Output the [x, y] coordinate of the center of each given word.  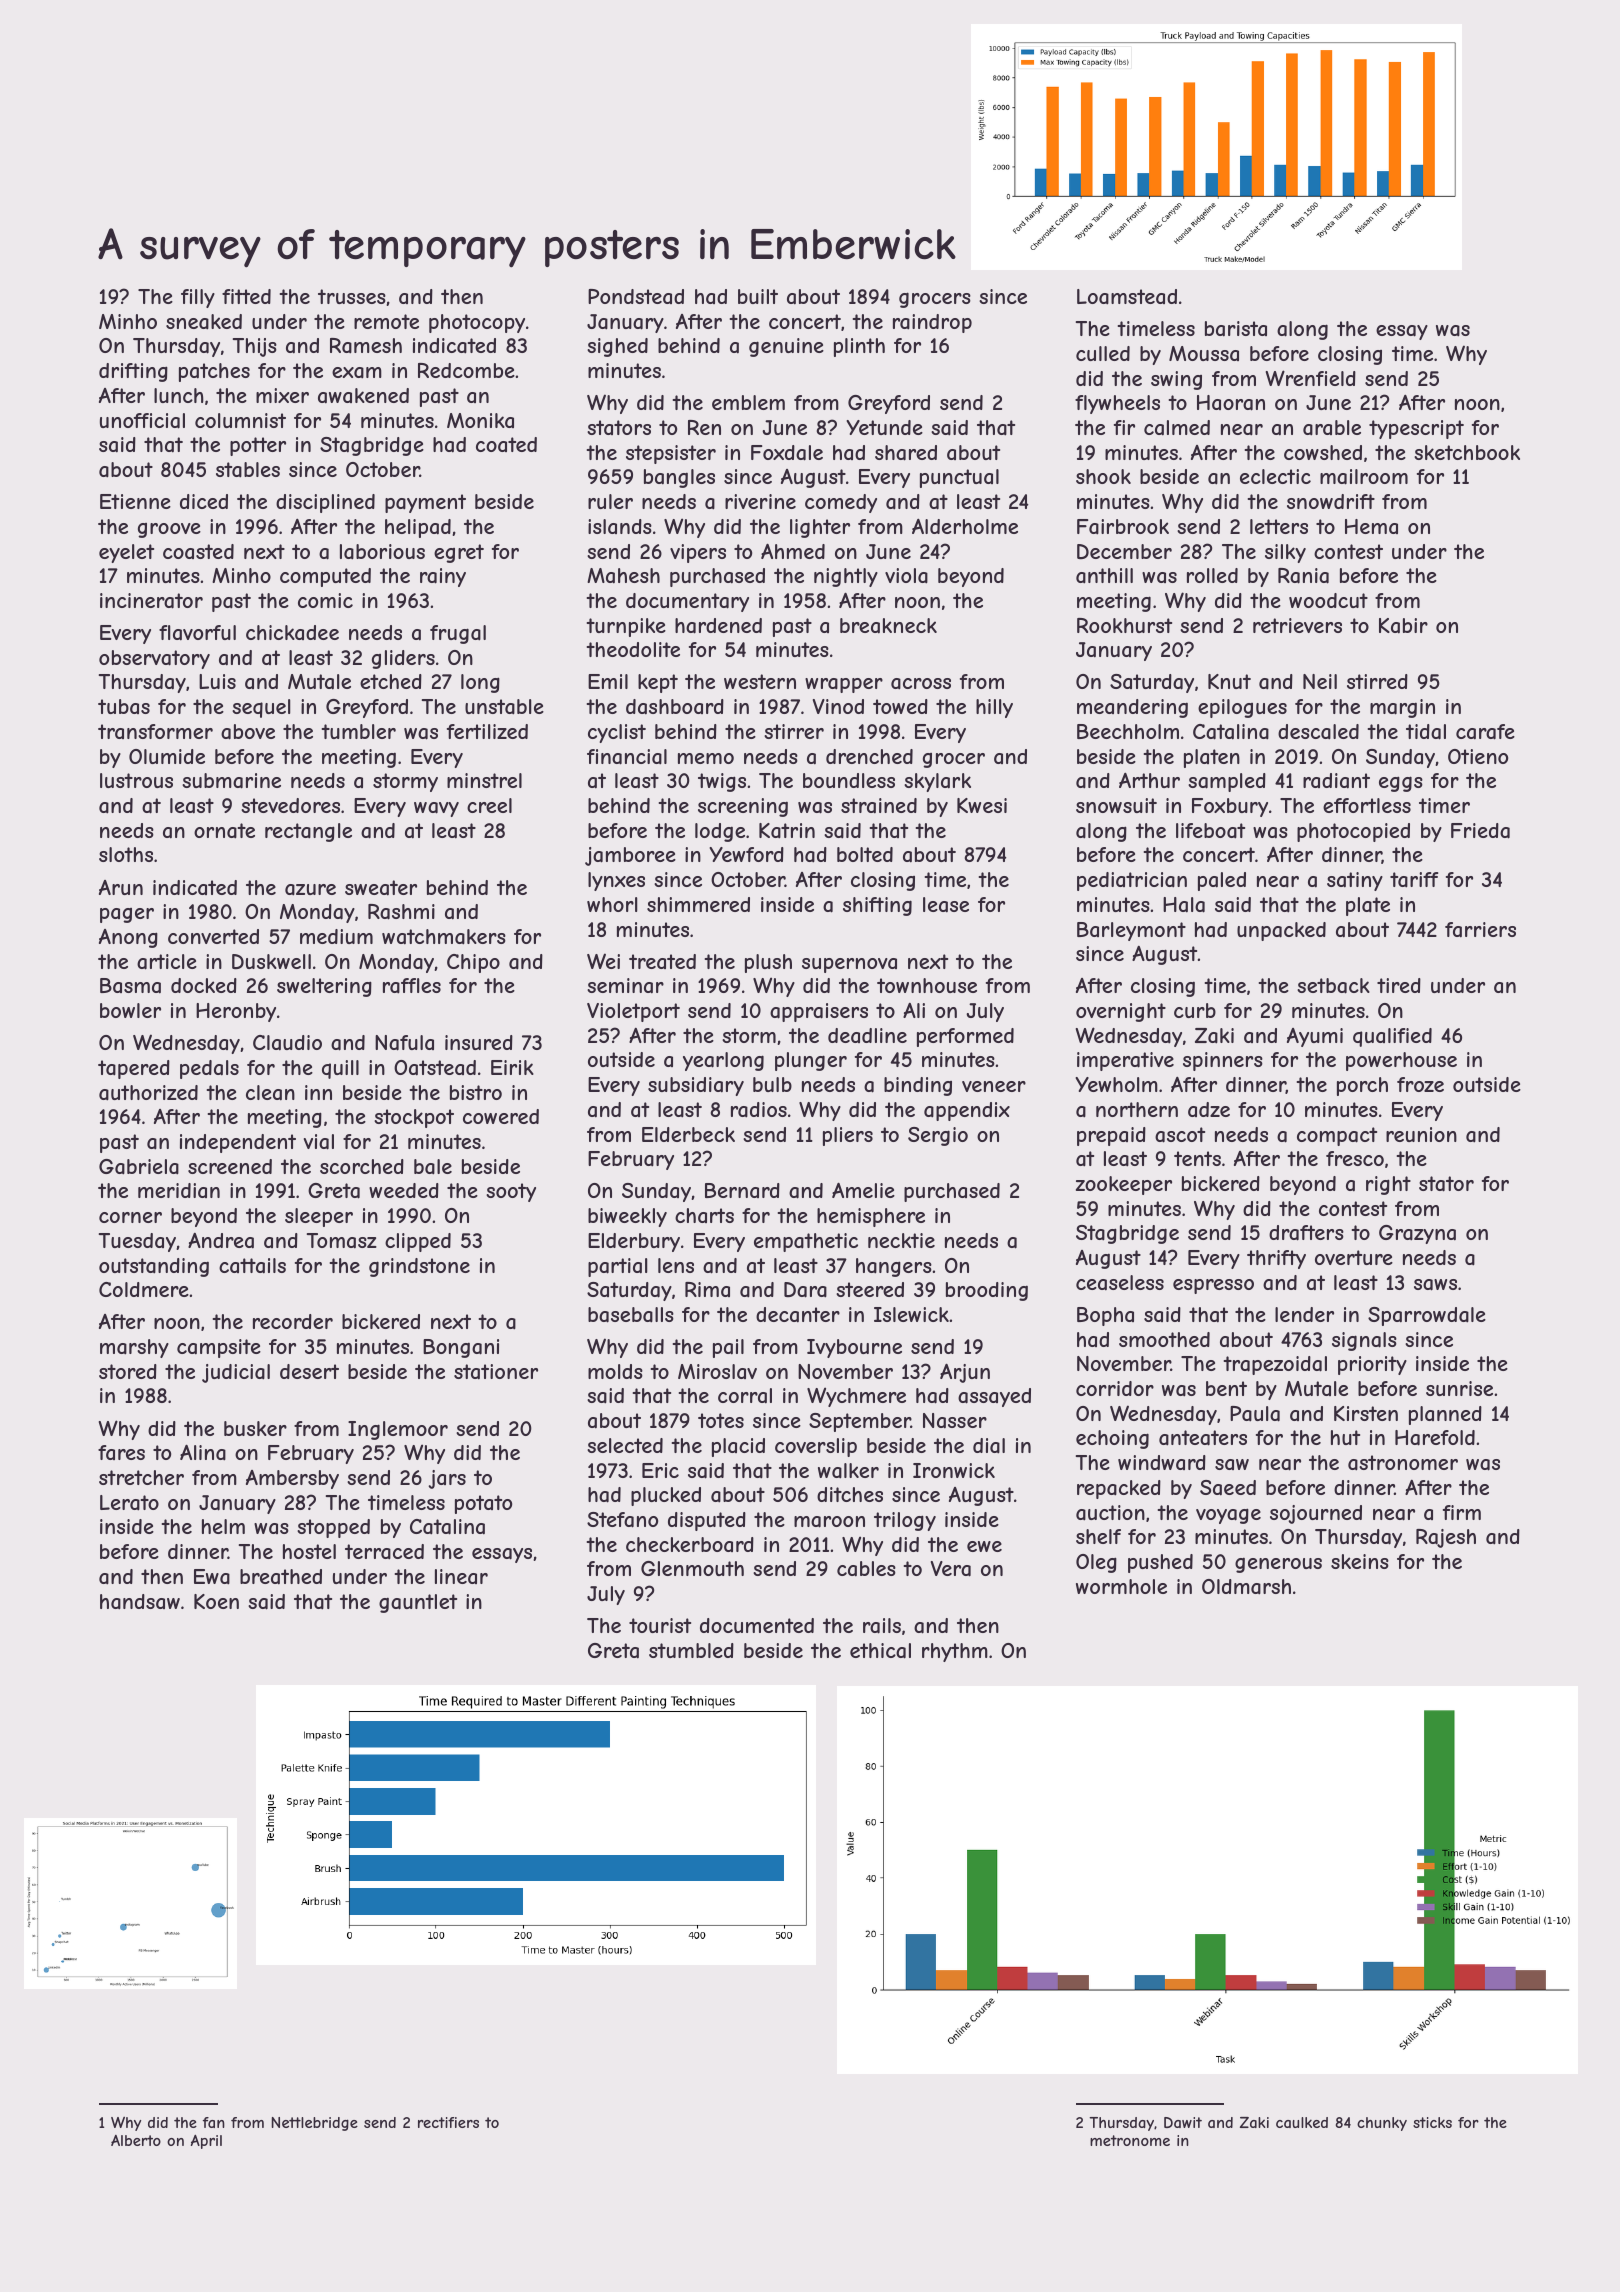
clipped [418, 1242]
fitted [246, 296]
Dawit [1183, 2122]
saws [1435, 1285]
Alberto [136, 2140]
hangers [894, 1267]
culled [1103, 353]
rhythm [955, 1652]
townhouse [927, 985]
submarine [231, 781]
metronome [1130, 2140]
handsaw [140, 1602]
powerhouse [1401, 1061]
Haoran [1231, 403]
